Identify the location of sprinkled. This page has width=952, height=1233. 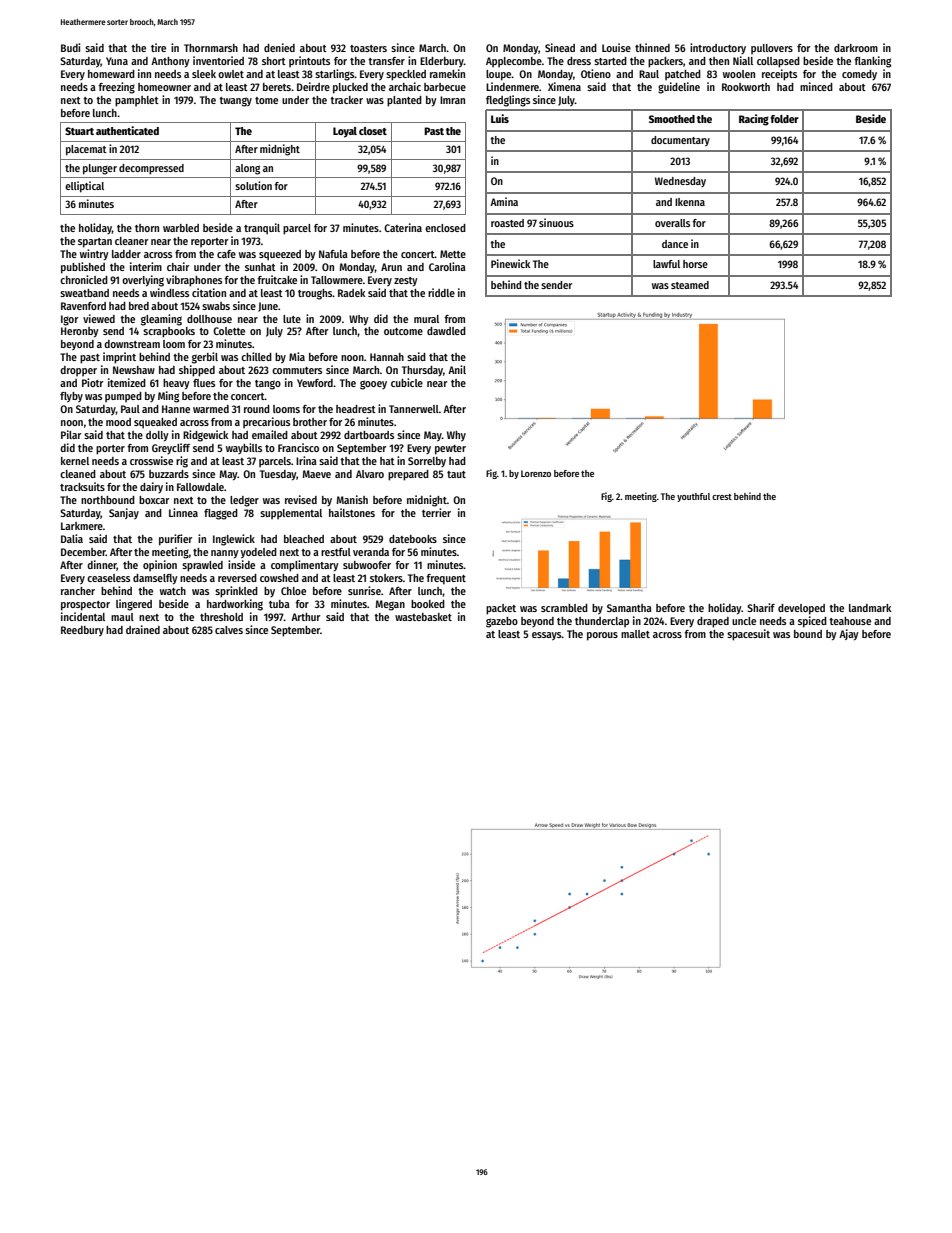
(236, 592).
